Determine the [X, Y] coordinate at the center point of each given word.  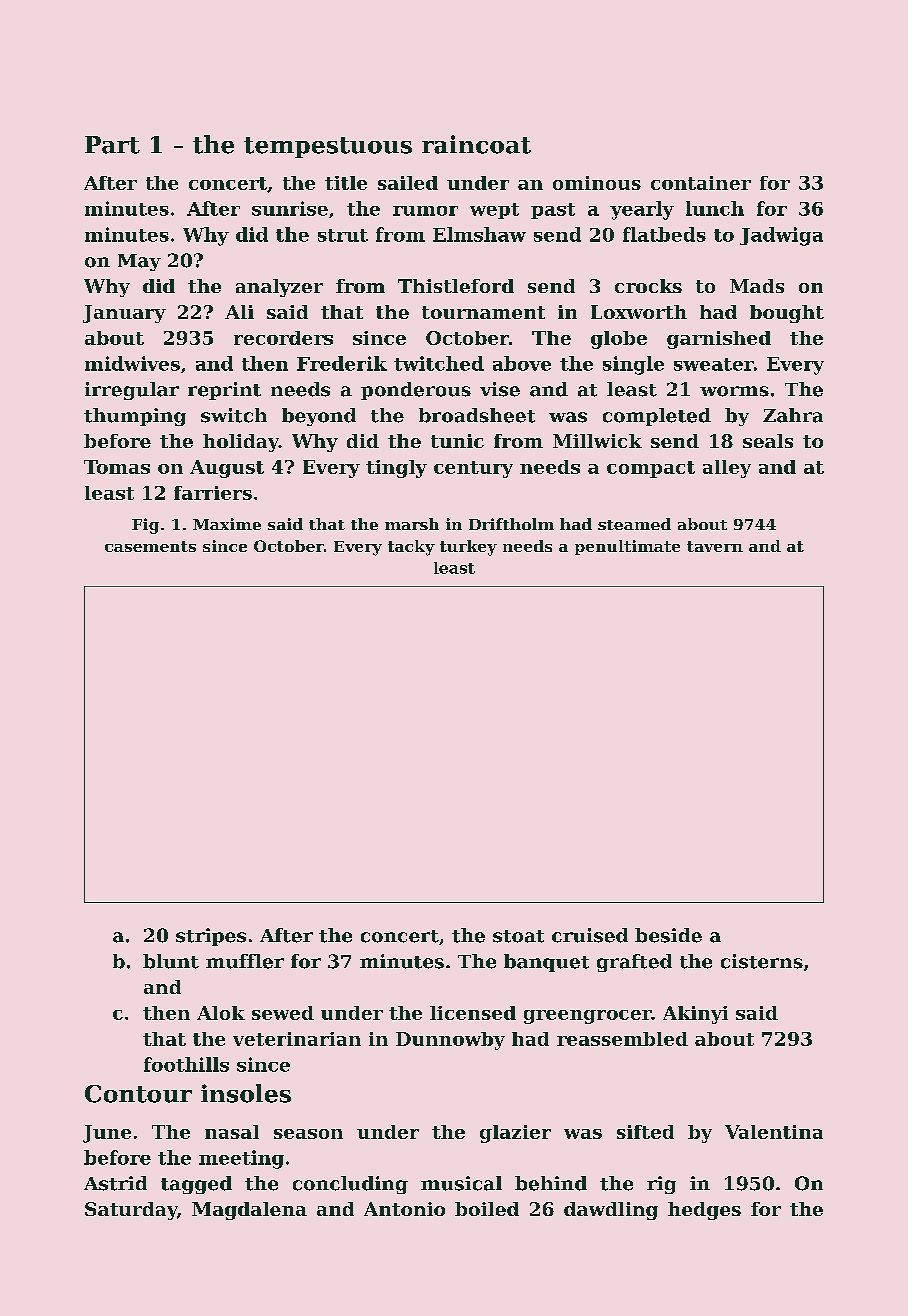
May [139, 262]
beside [668, 935]
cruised [590, 935]
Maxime [227, 524]
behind [551, 1183]
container [701, 183]
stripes [211, 937]
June [107, 1134]
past [553, 211]
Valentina [774, 1132]
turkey [468, 548]
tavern [715, 546]
